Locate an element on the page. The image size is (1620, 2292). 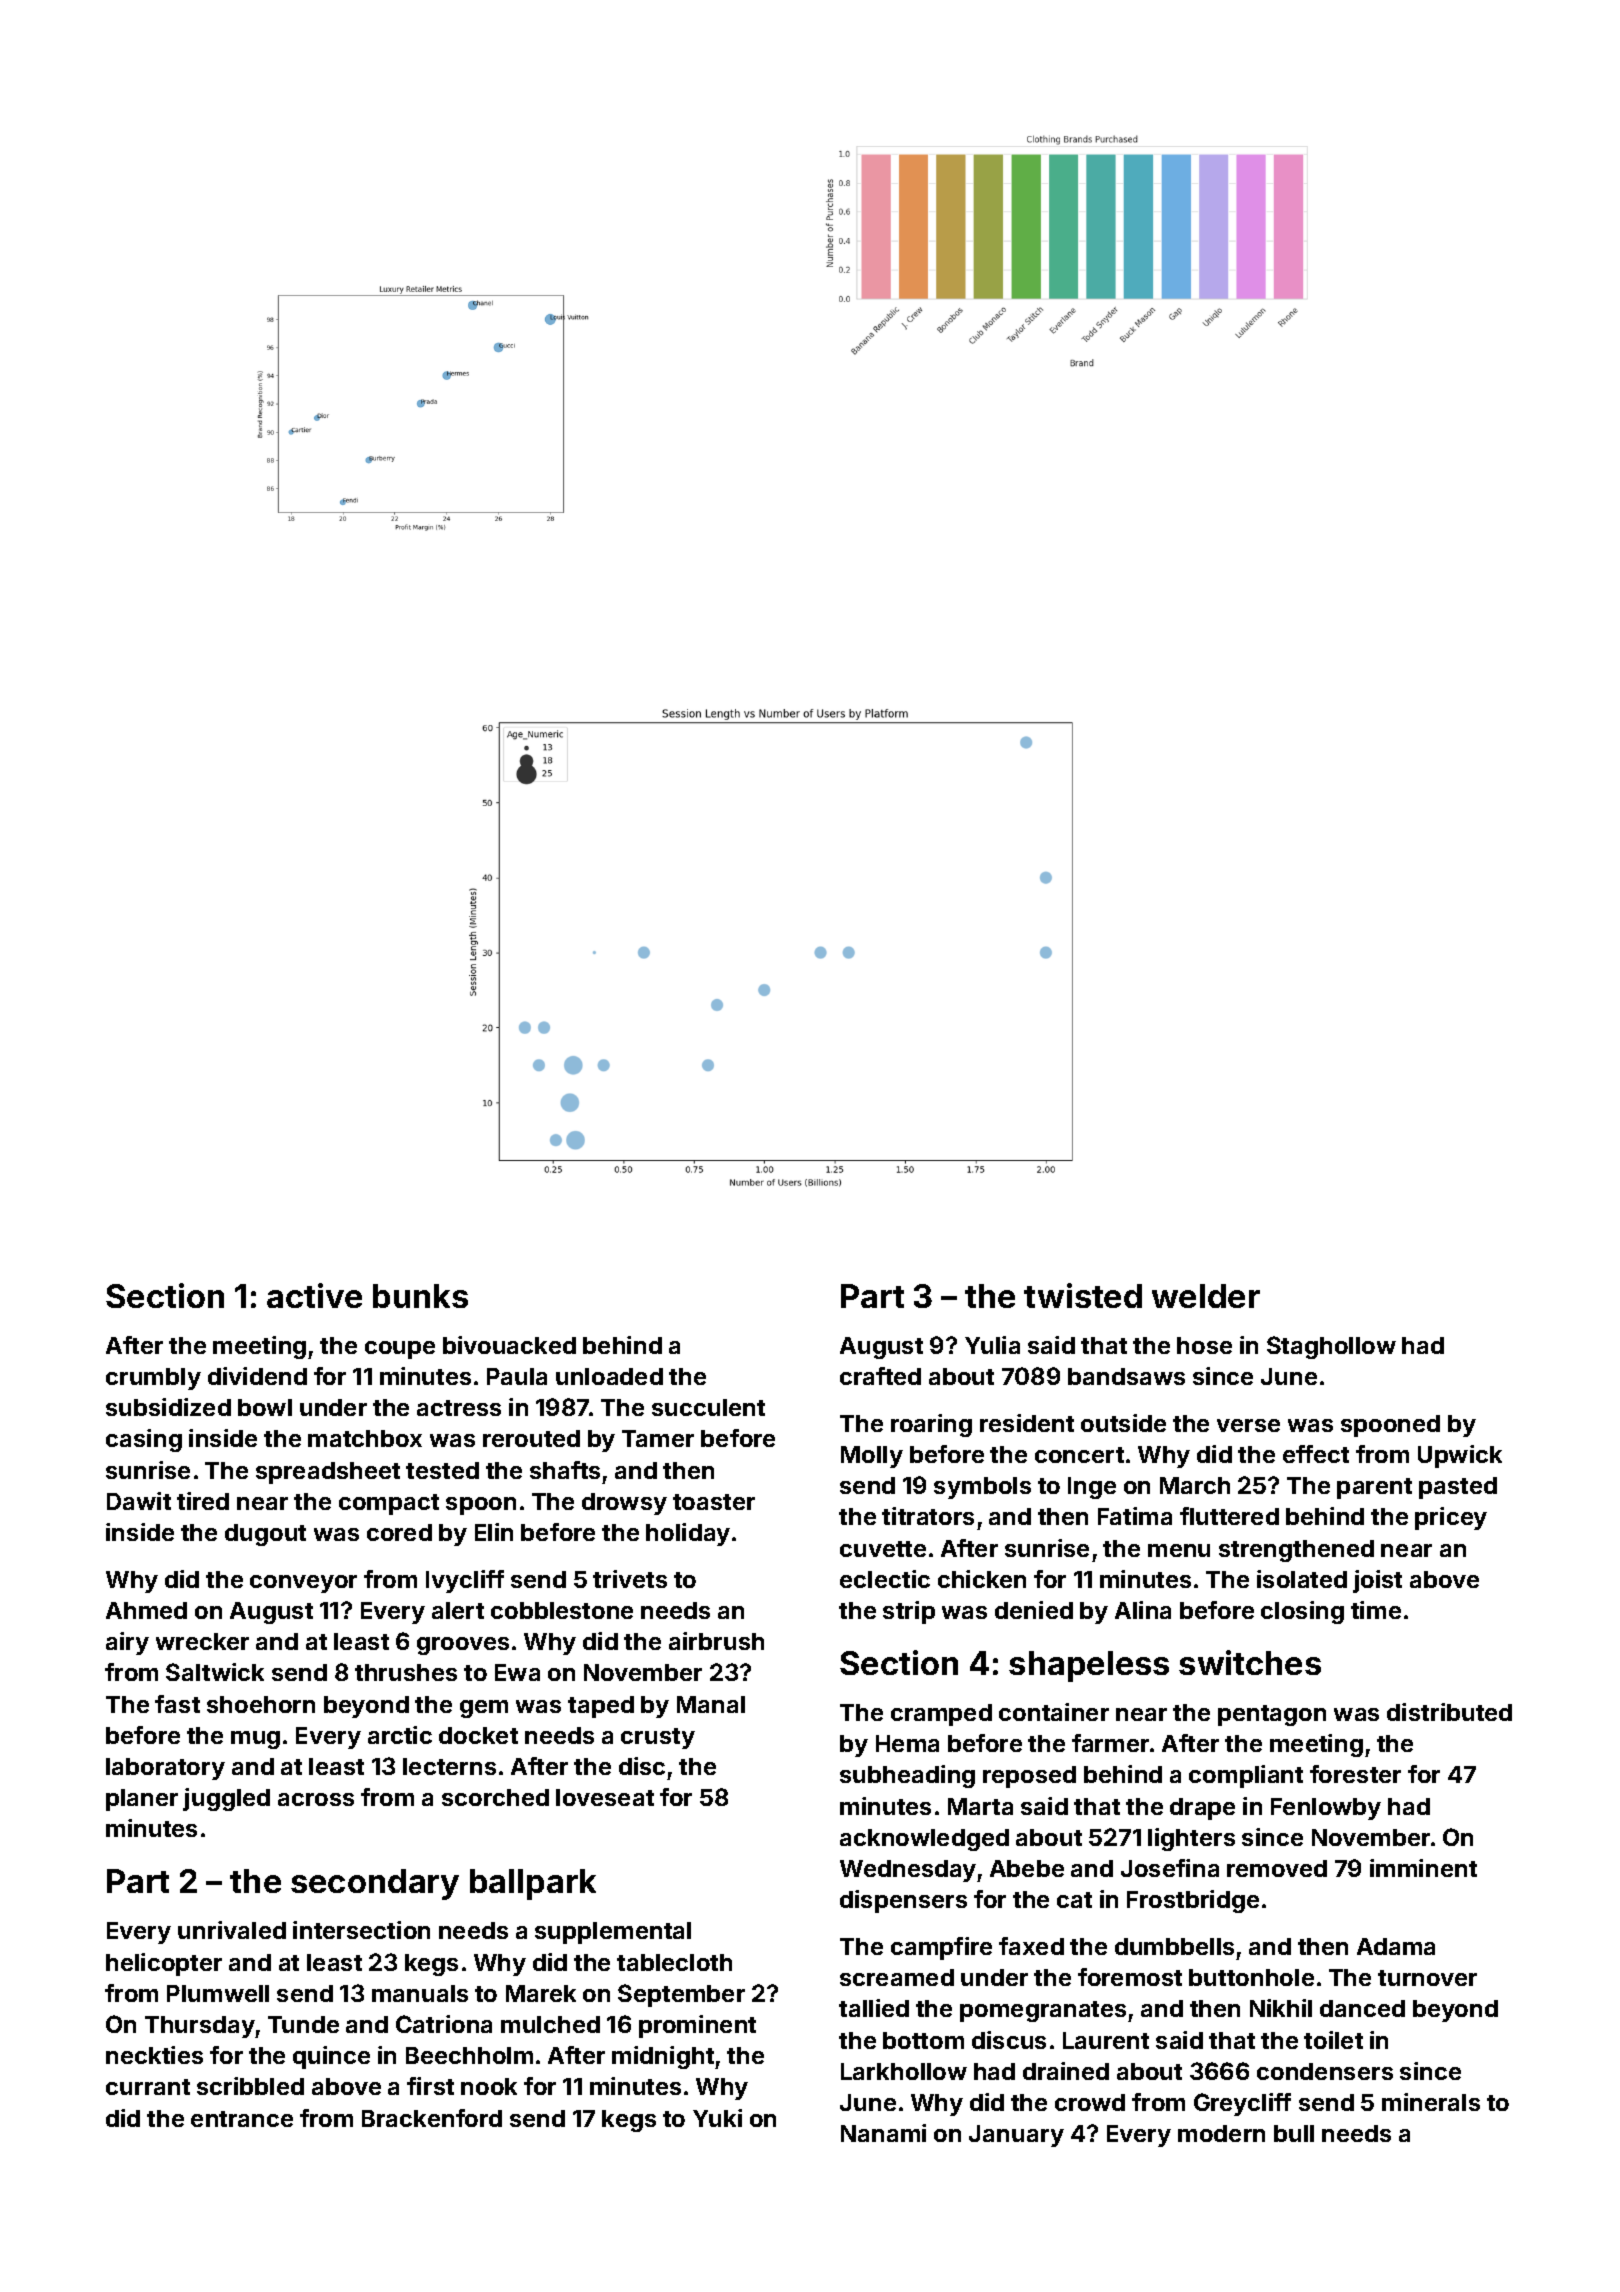
bull is located at coordinates (1294, 2133).
